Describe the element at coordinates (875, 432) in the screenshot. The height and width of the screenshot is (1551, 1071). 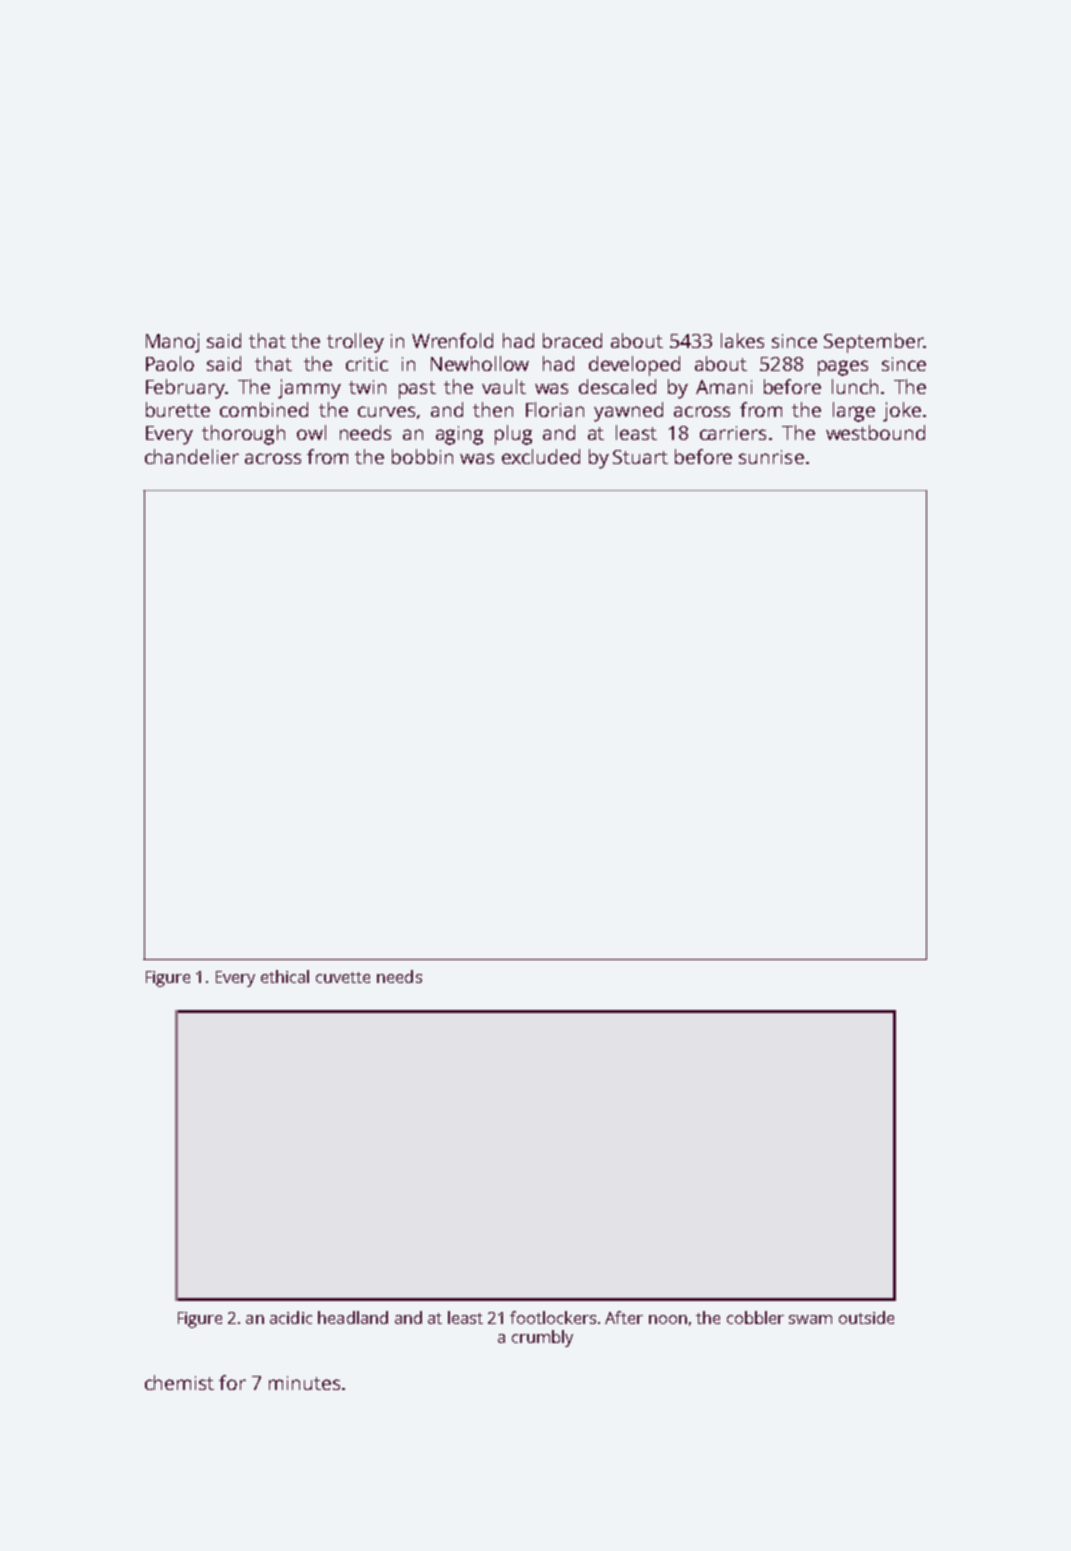
I see `westbound` at that location.
